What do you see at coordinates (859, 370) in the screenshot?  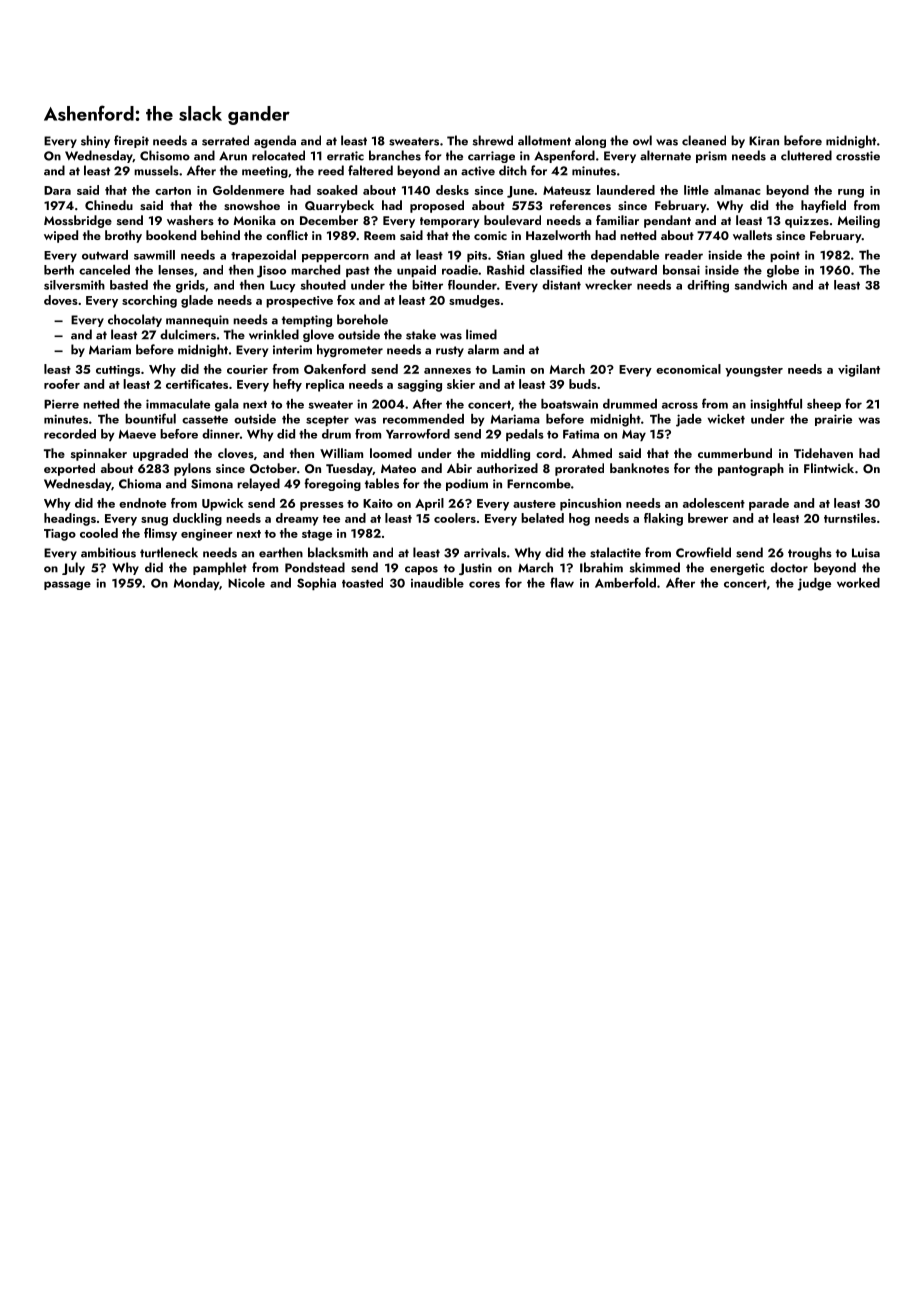 I see `vigilant` at bounding box center [859, 370].
